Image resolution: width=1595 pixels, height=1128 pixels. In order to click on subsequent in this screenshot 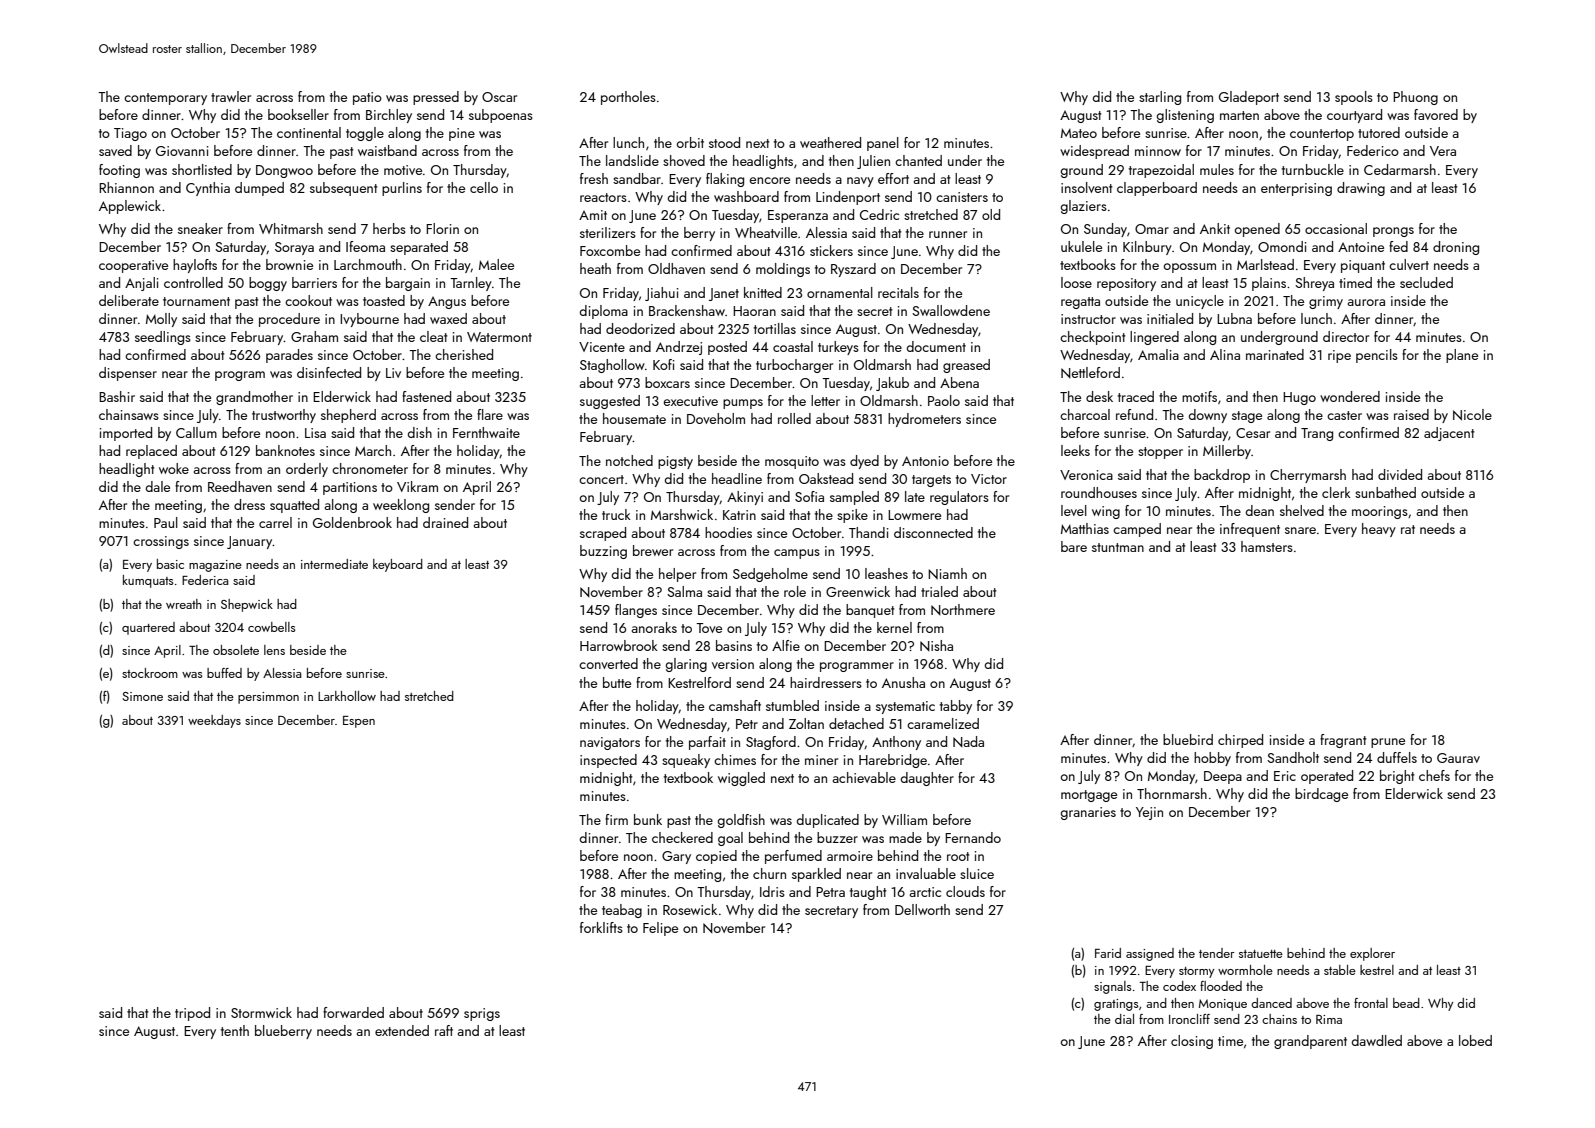, I will do `click(344, 189)`.
